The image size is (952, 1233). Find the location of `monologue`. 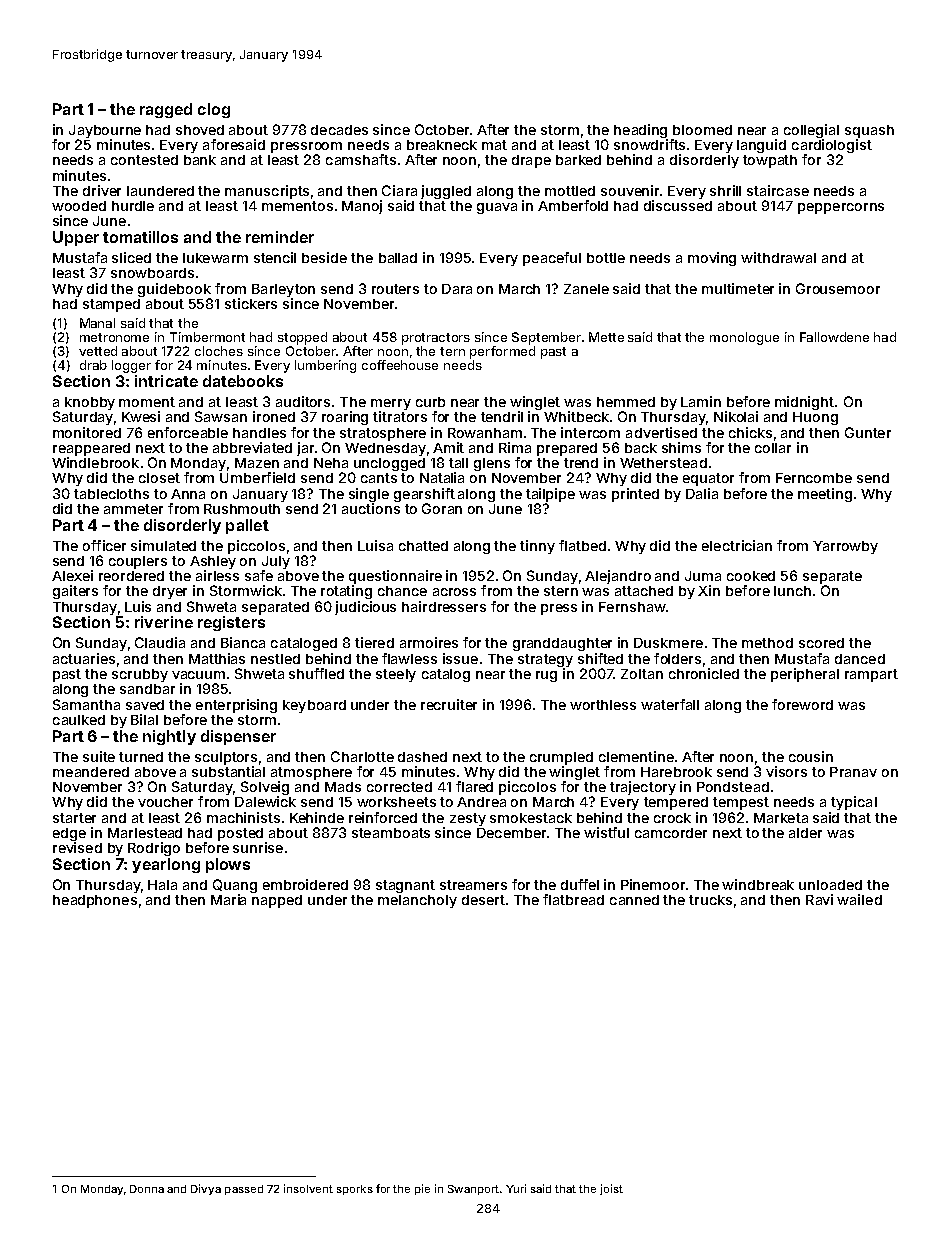

monologue is located at coordinates (744, 338).
